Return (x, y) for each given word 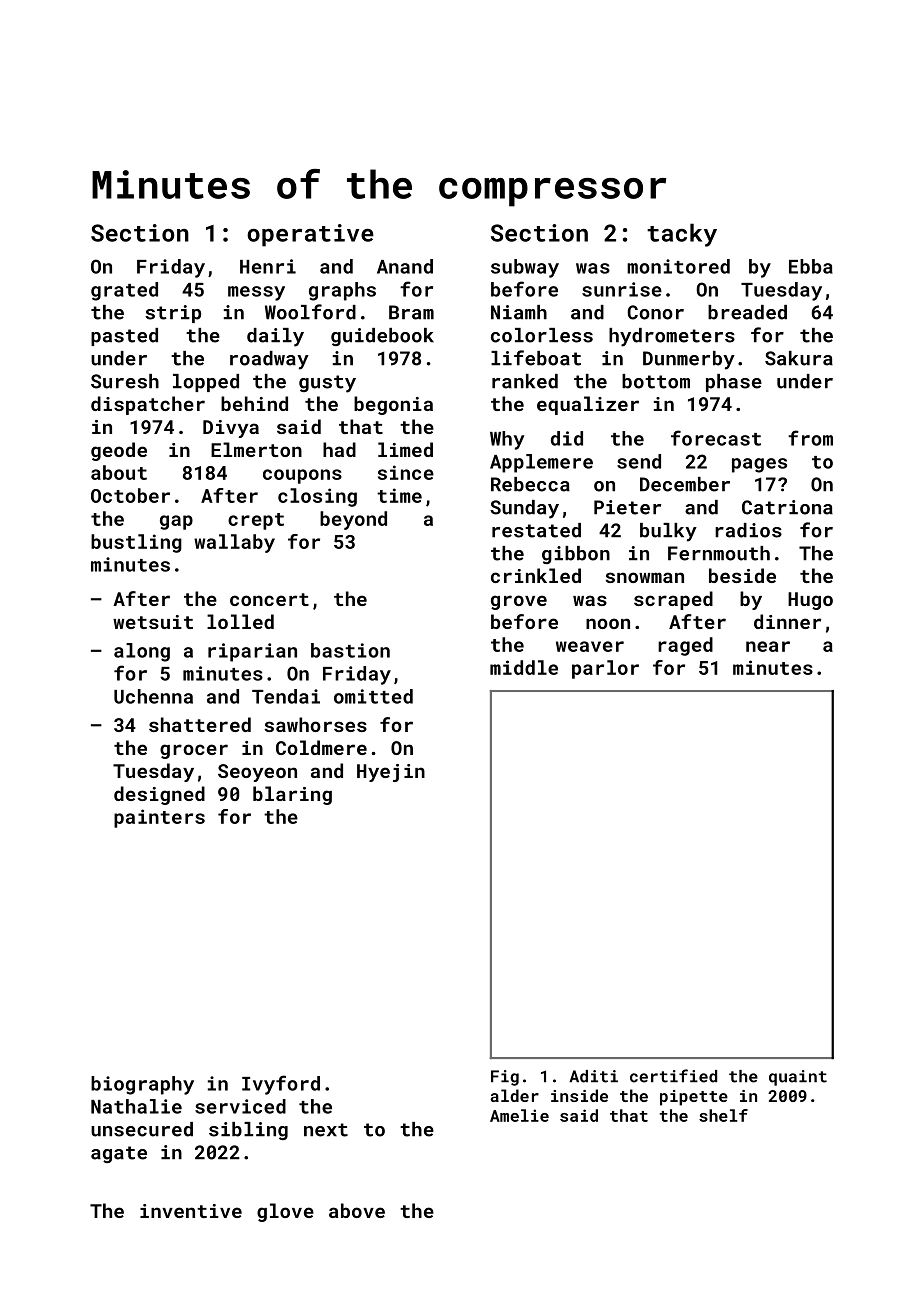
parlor (605, 669)
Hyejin (391, 773)
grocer (194, 751)
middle (524, 667)
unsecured (142, 1129)
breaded (747, 312)
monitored (678, 266)
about (119, 472)
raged (685, 646)
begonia (393, 405)
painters (159, 818)
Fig (505, 1078)
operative (310, 235)
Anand (405, 266)
